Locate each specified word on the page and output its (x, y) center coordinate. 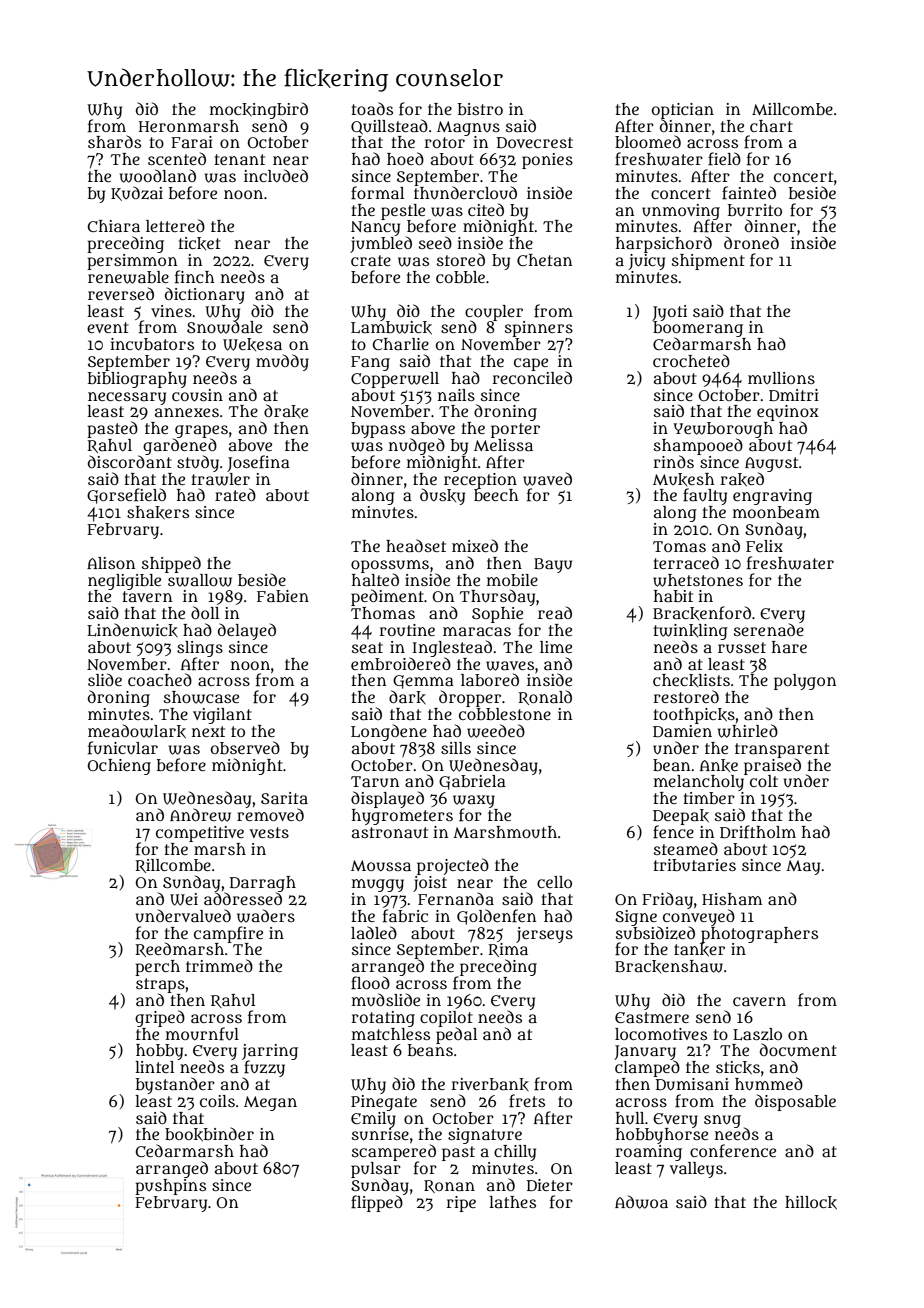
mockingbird (259, 110)
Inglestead (452, 648)
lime (556, 647)
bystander (175, 1085)
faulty (705, 496)
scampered (394, 1152)
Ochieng (119, 767)
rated (235, 494)
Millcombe (792, 109)
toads (372, 108)
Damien (682, 731)
